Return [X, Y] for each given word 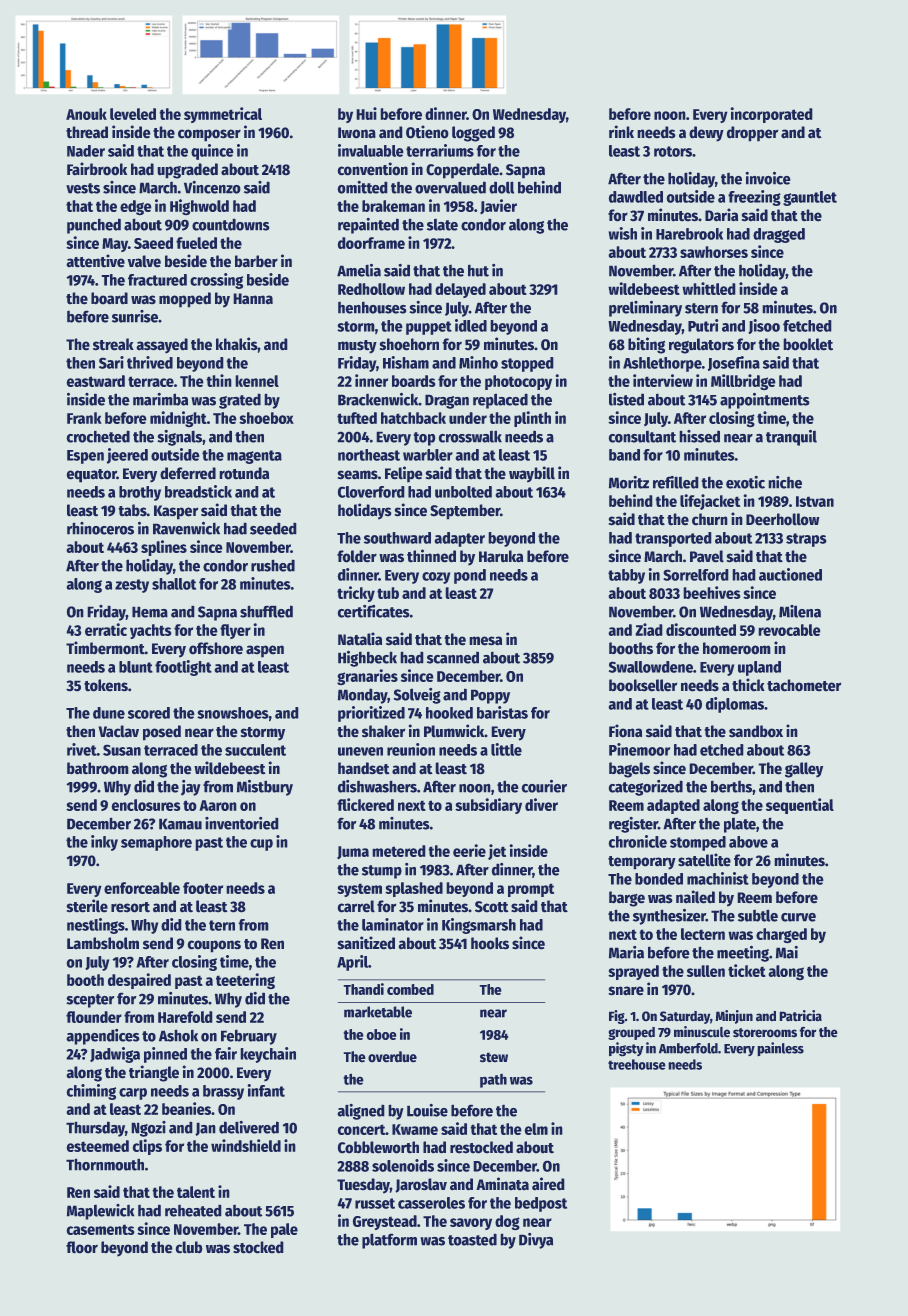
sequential [800, 806]
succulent [255, 750]
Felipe [404, 474]
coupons [214, 946]
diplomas [734, 705]
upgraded [187, 171]
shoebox [266, 418]
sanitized [366, 943]
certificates [373, 611]
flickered [365, 804]
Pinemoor [639, 749]
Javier [498, 207]
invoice [768, 178]
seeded [273, 528]
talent [196, 1192]
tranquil [791, 437]
